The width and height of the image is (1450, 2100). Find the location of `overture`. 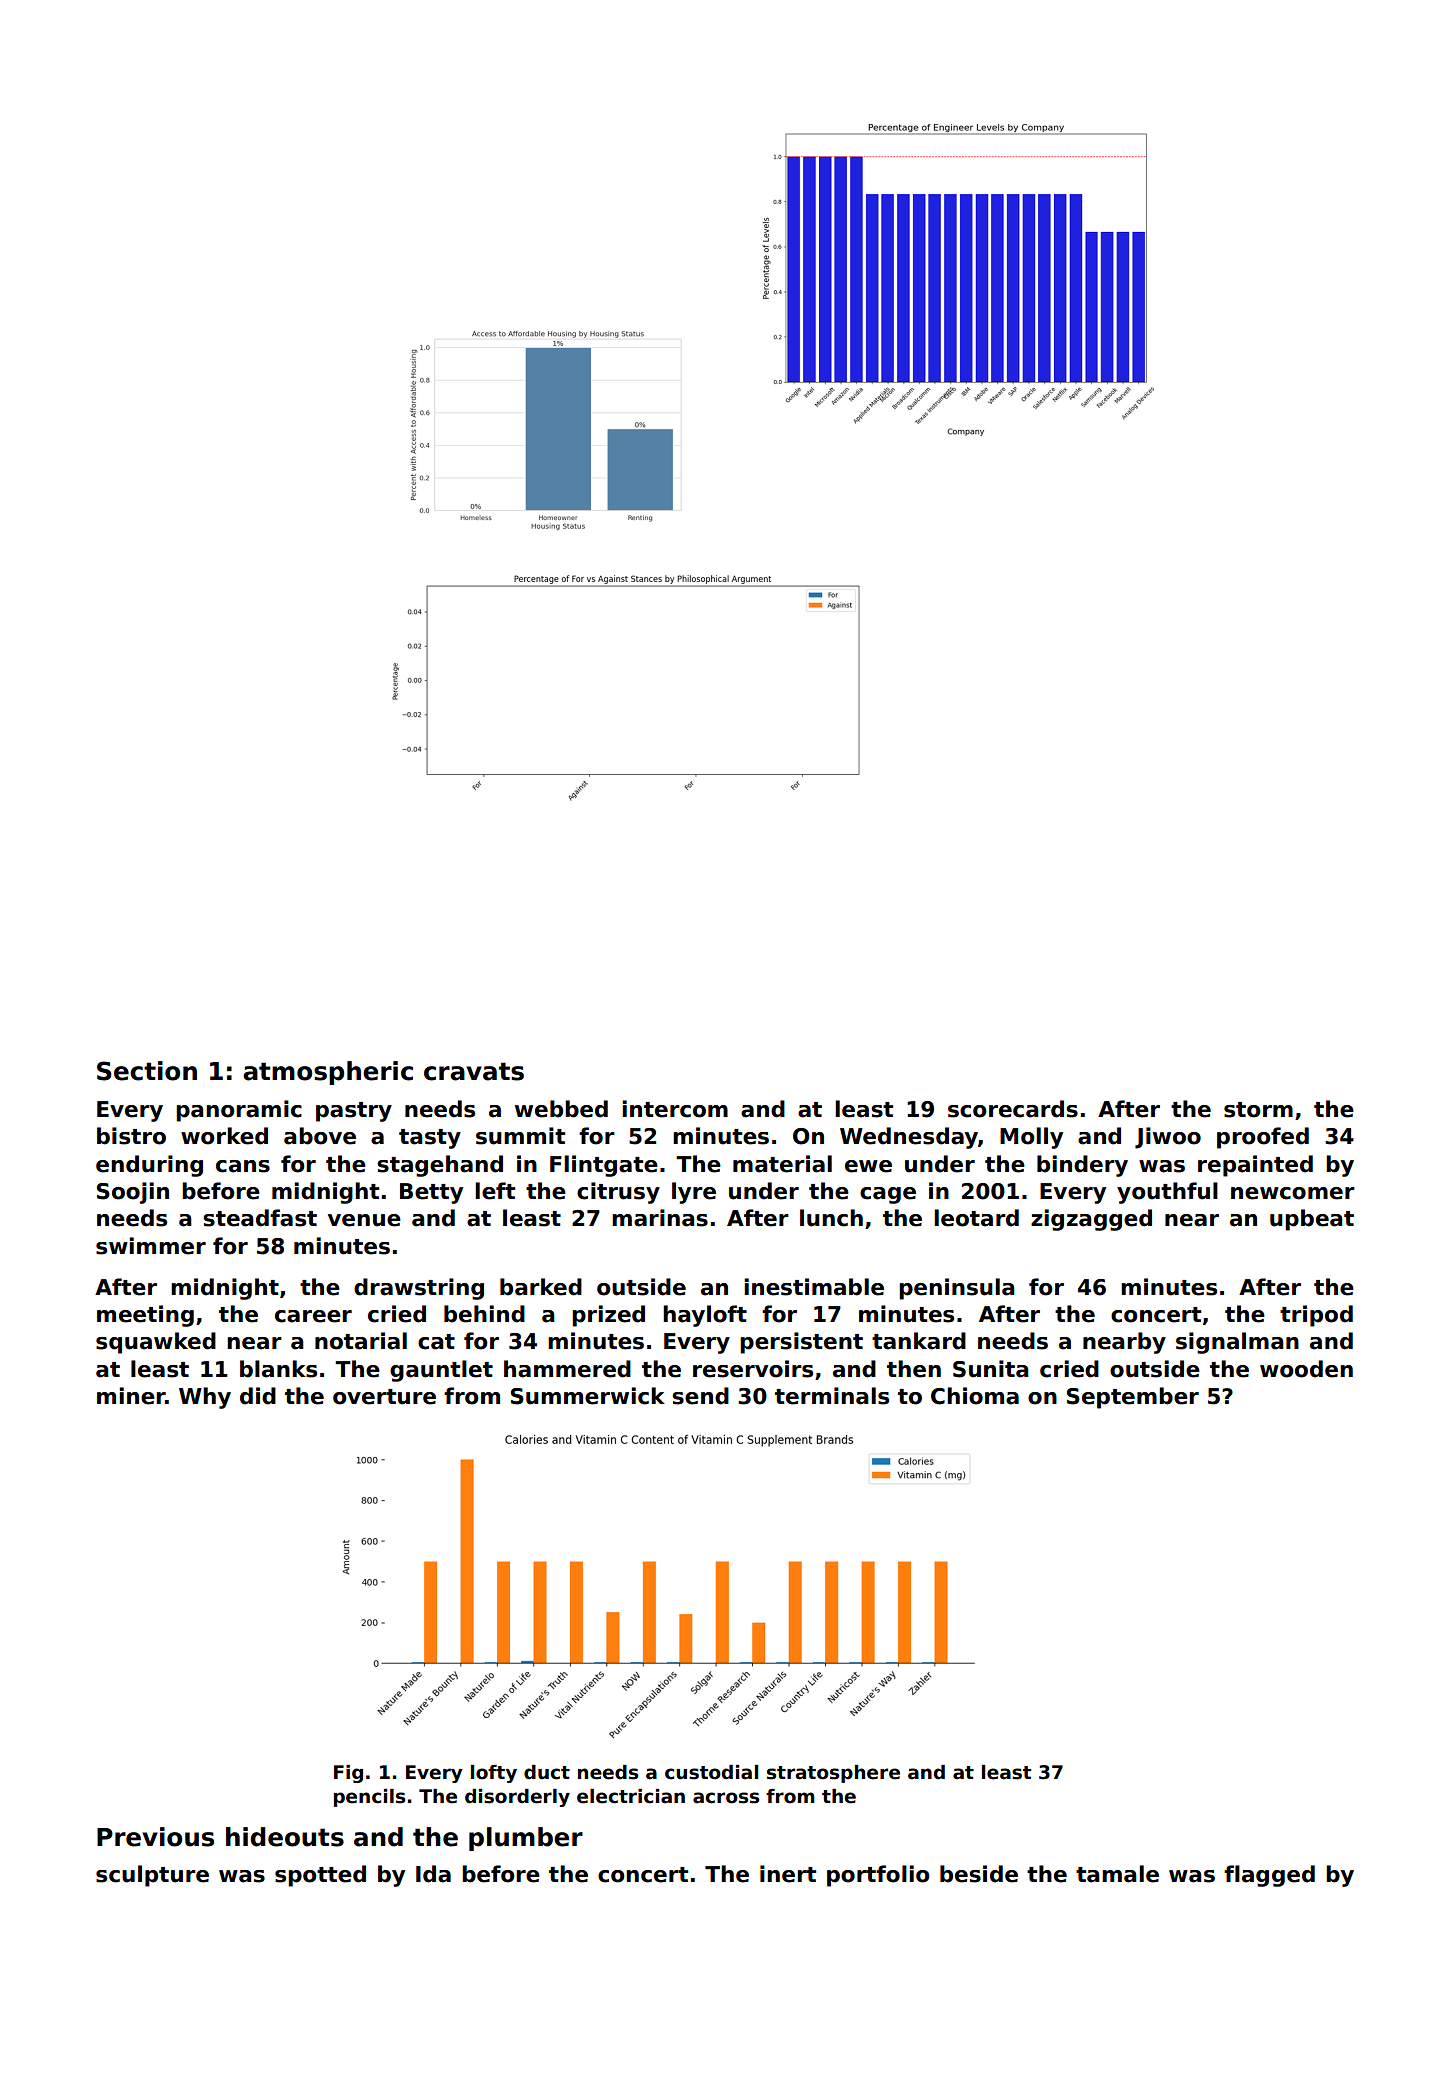

overture is located at coordinates (384, 1397).
